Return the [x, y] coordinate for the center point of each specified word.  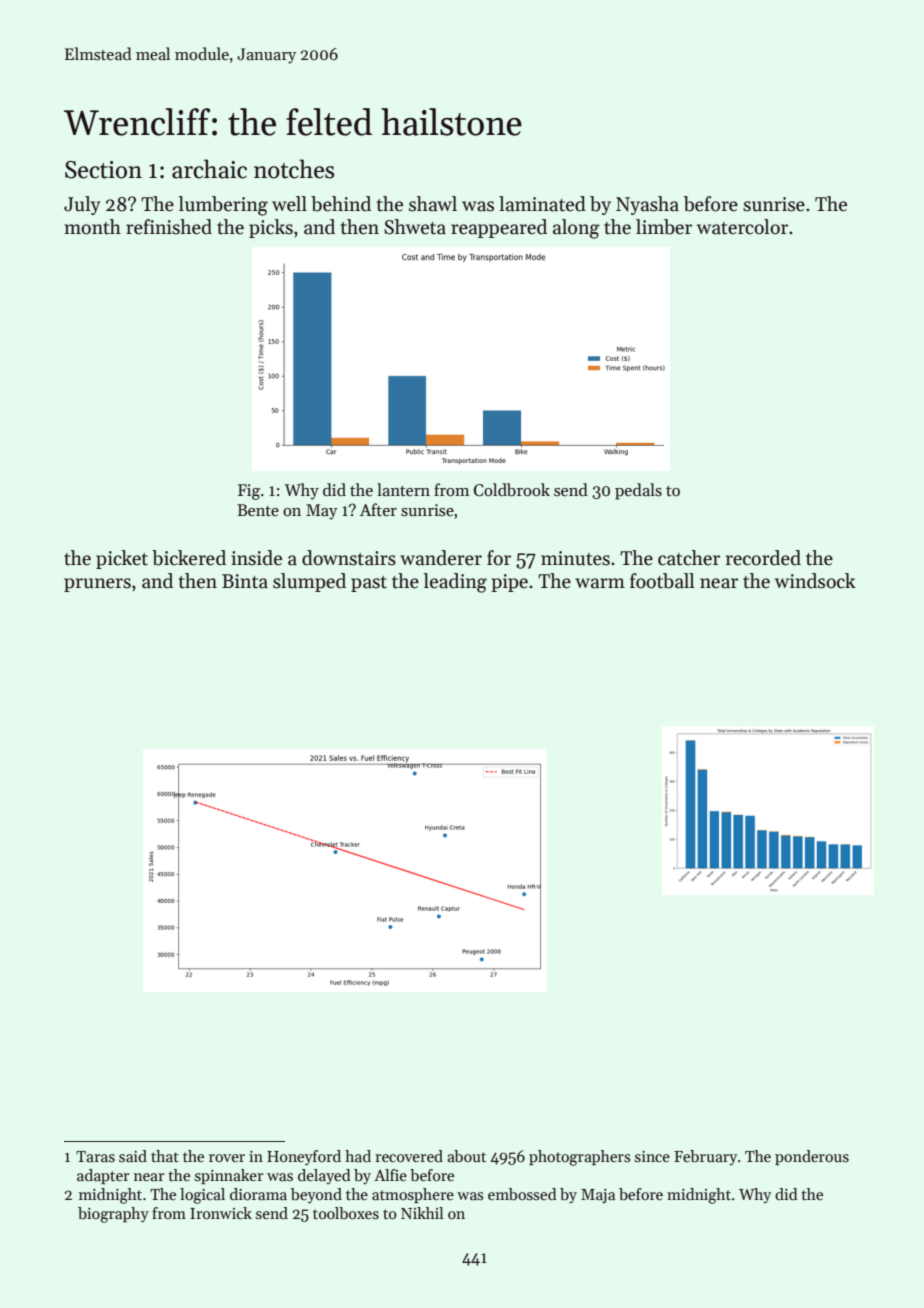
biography [113, 1215]
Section [103, 170]
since [652, 1156]
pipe [509, 583]
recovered [409, 1156]
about [466, 1156]
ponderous [812, 1157]
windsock [815, 581]
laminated [542, 204]
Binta [245, 581]
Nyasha [647, 205]
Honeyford [304, 1158]
